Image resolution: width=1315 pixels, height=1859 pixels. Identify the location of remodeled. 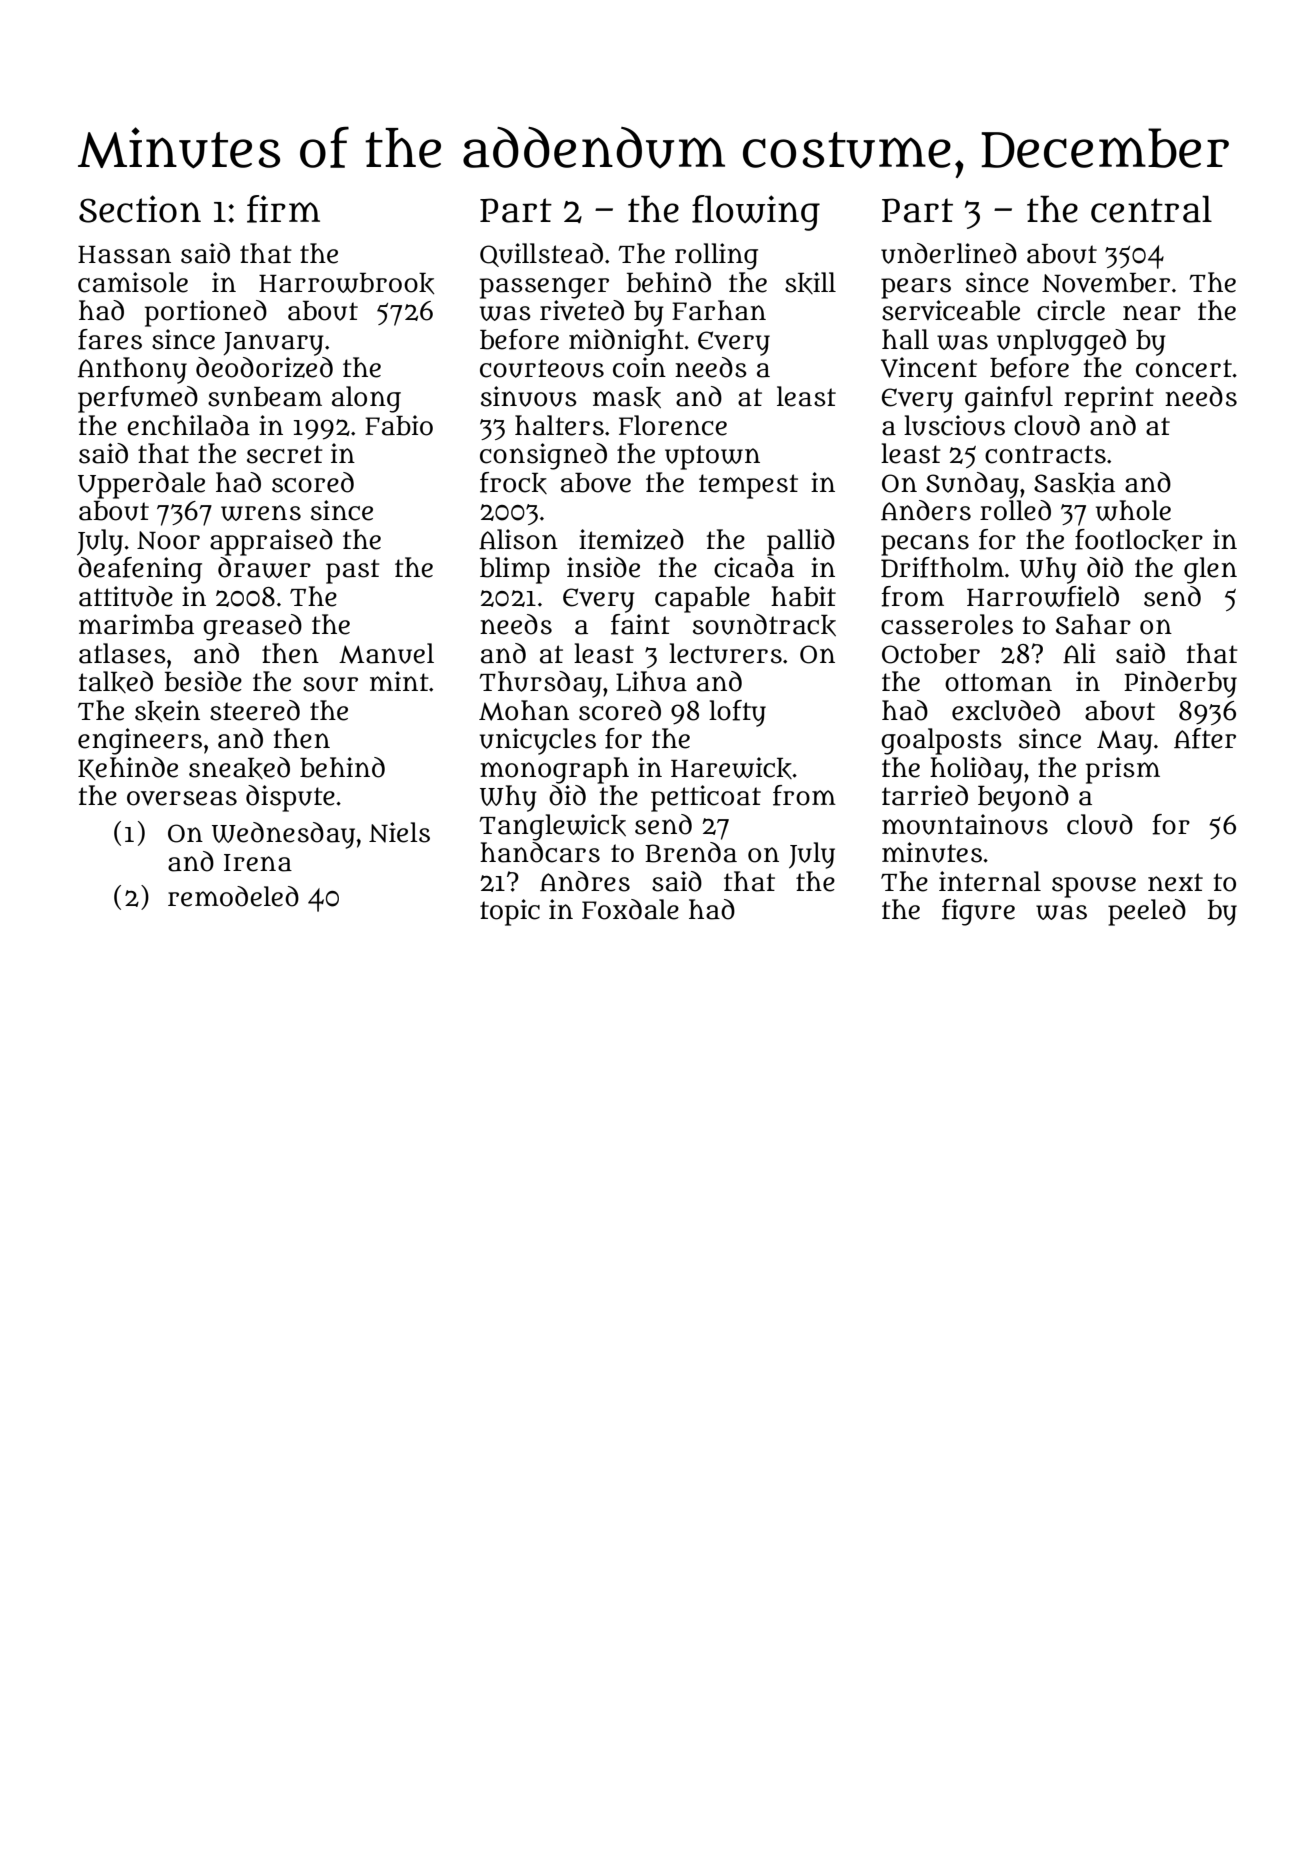
(233, 896).
